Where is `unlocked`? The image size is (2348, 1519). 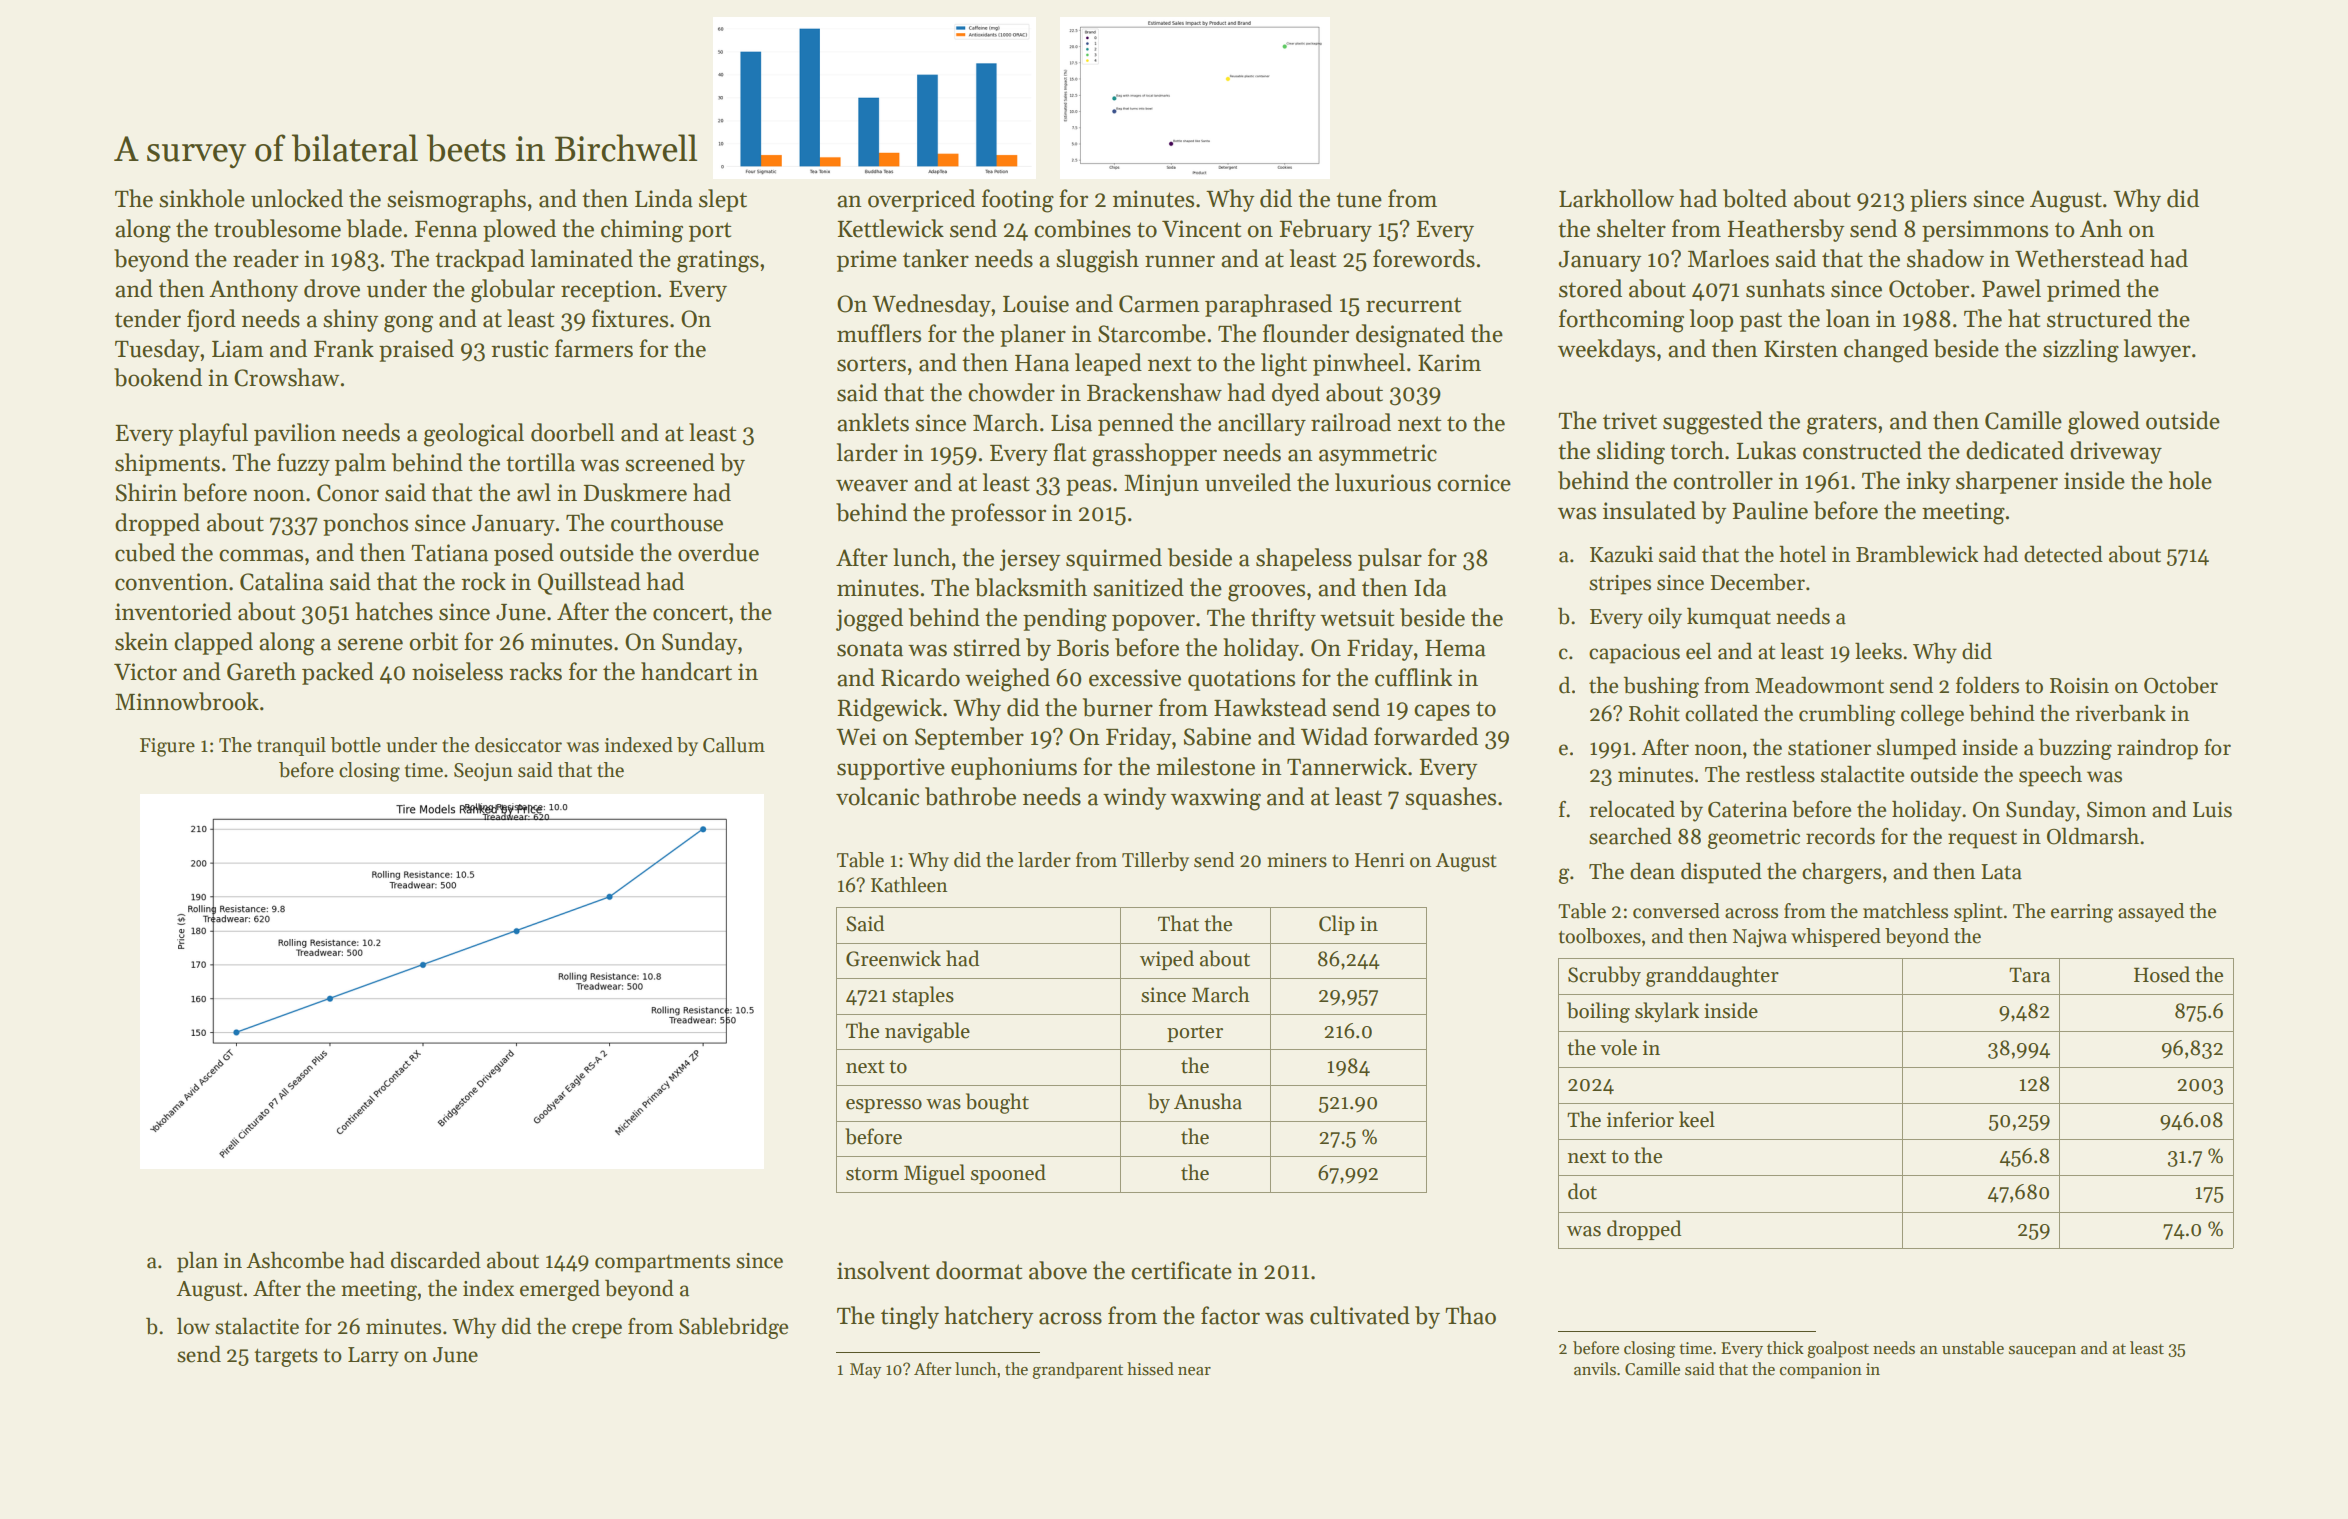 unlocked is located at coordinates (297, 198).
